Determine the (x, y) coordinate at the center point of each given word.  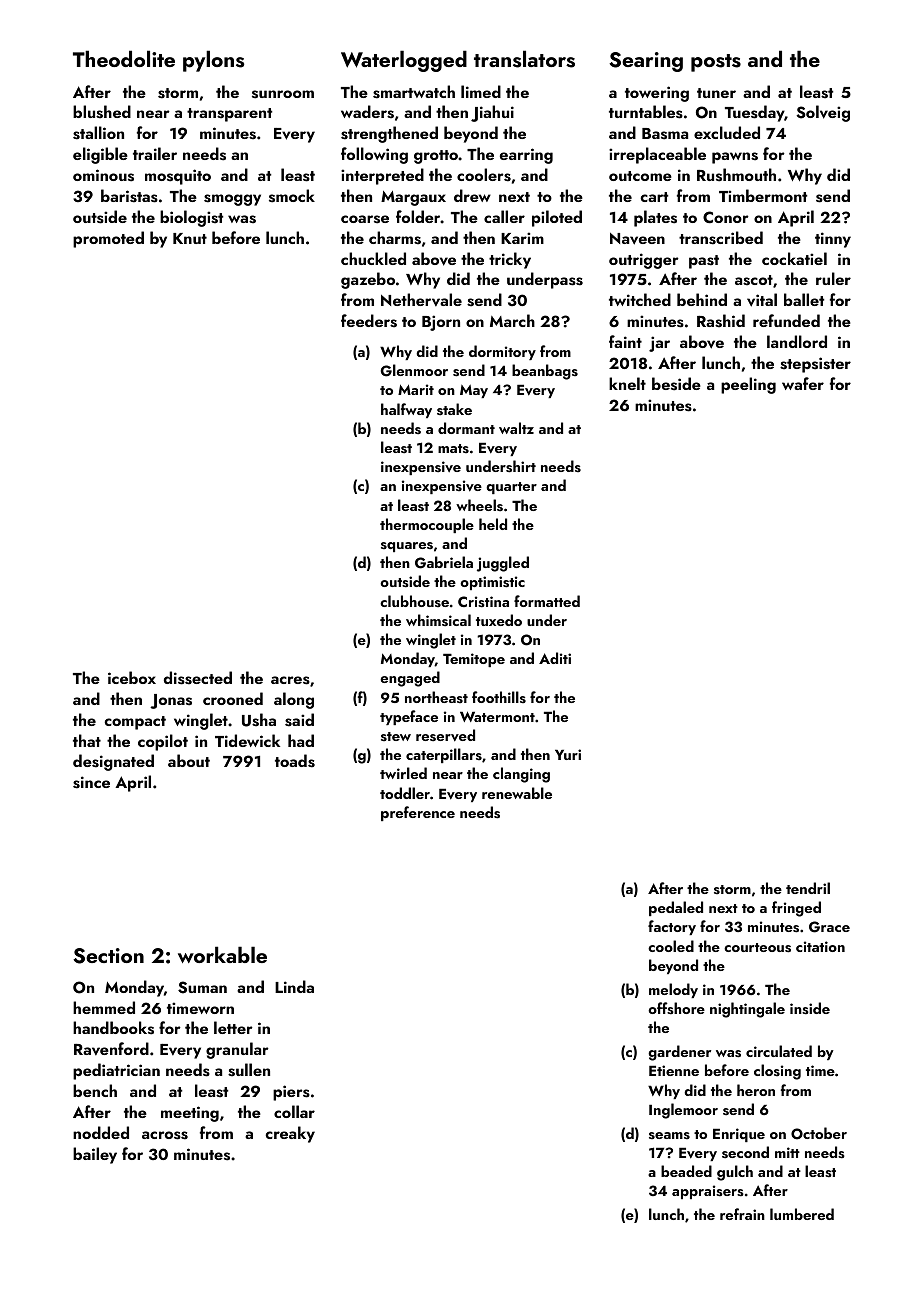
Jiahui (492, 113)
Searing (646, 62)
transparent (229, 115)
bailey (95, 1155)
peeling (748, 385)
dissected (198, 678)
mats (453, 448)
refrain (742, 1214)
